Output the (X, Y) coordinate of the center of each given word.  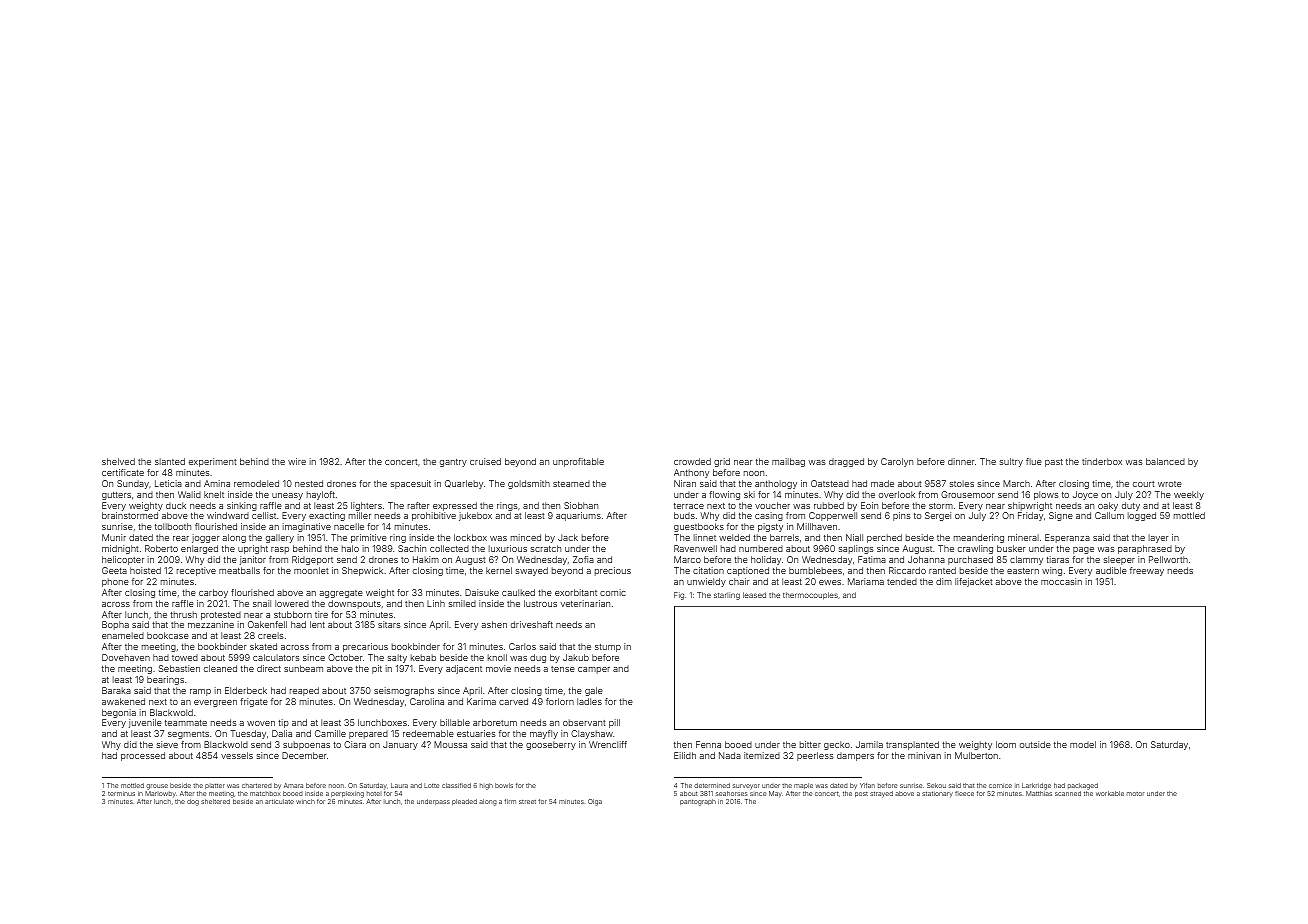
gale (594, 691)
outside (1035, 744)
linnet (705, 537)
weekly (1189, 495)
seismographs (404, 691)
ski (749, 494)
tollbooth (173, 526)
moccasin (1061, 581)
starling (727, 596)
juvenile (145, 723)
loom (1006, 744)
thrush (183, 614)
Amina (217, 483)
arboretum (495, 722)
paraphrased (1145, 549)
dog (193, 802)
